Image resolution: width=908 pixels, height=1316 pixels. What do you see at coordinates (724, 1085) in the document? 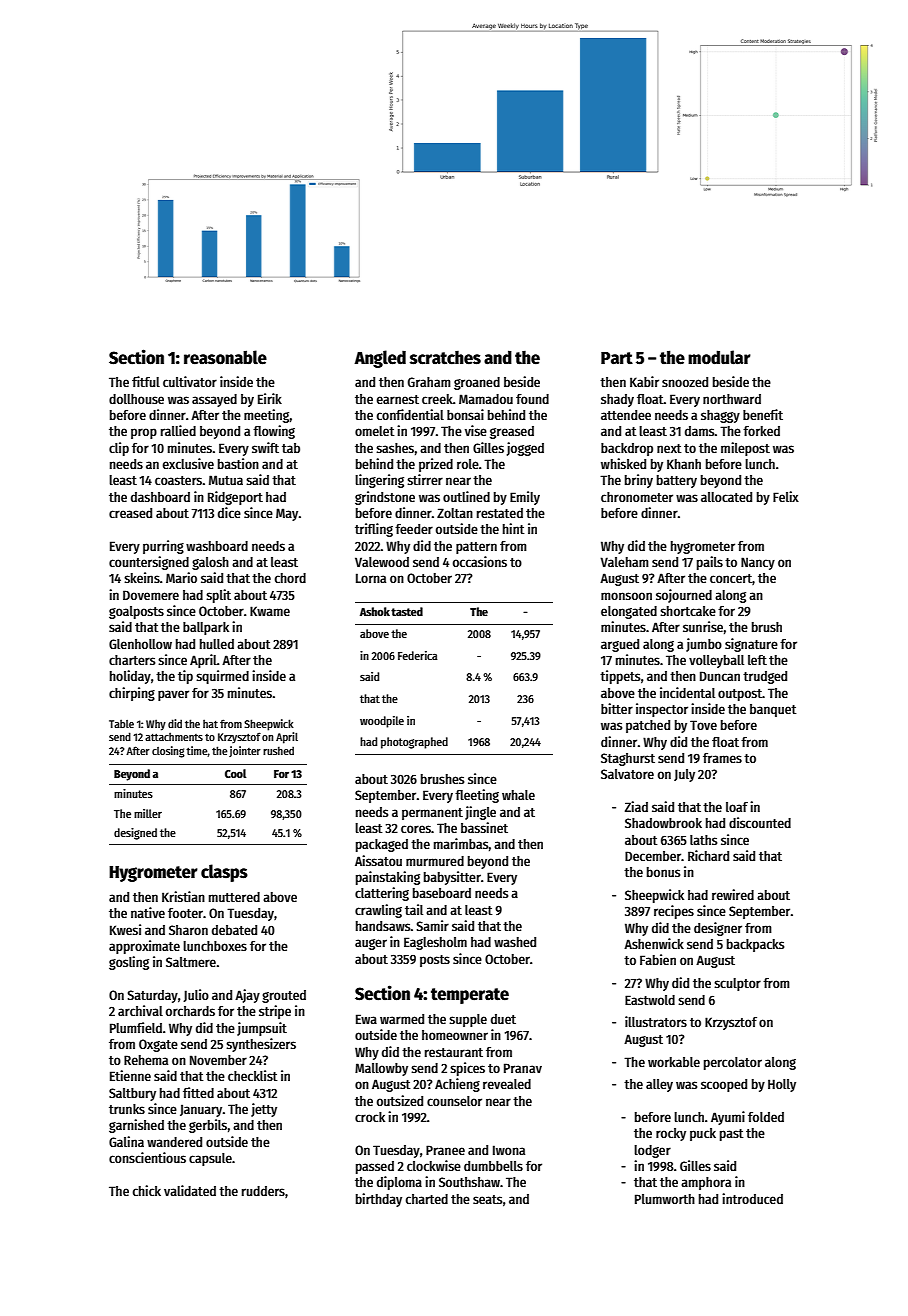
I see `scooped` at bounding box center [724, 1085].
